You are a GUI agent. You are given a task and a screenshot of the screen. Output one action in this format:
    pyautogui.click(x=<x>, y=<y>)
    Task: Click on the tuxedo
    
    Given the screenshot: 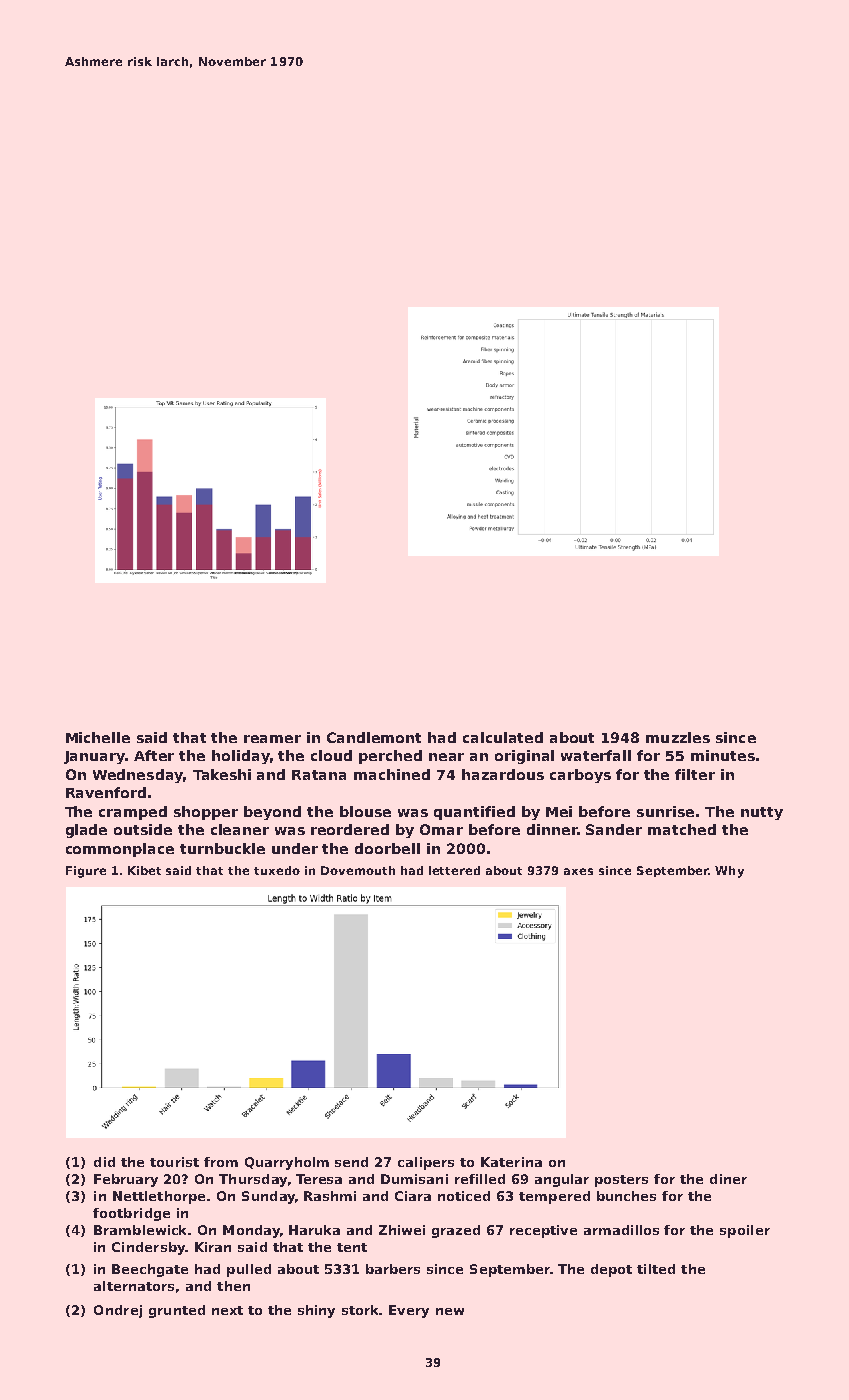 What is the action you would take?
    pyautogui.click(x=277, y=870)
